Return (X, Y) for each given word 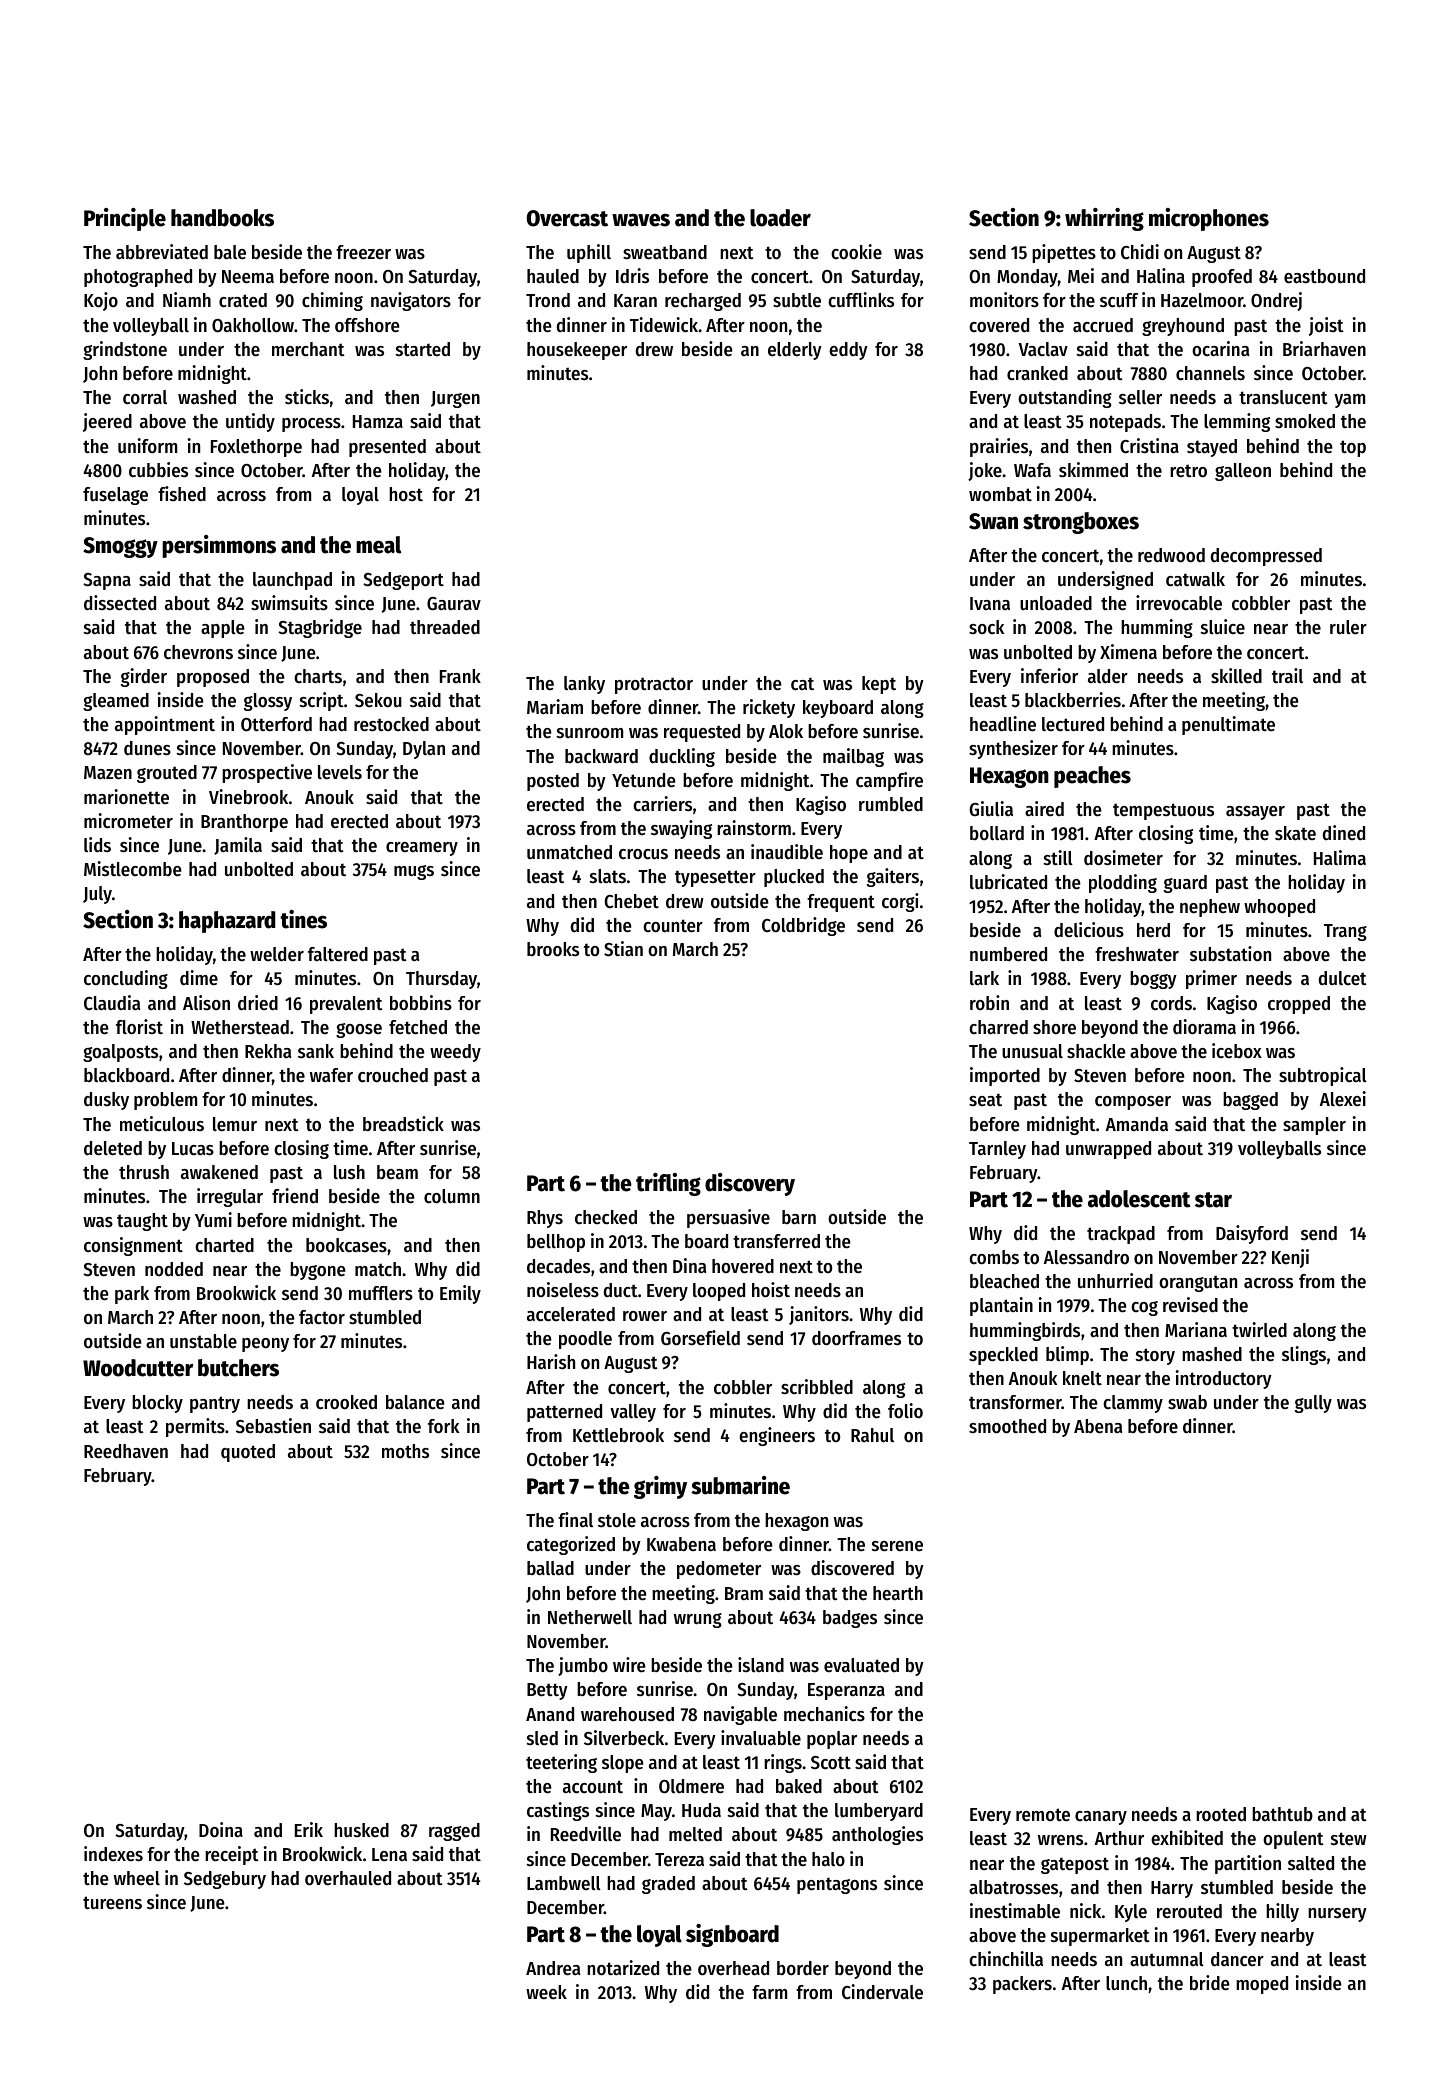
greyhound (1183, 327)
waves (641, 220)
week (546, 1992)
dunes (147, 748)
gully (1313, 1404)
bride (1210, 1983)
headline (1003, 724)
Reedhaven (126, 1451)
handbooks (222, 218)
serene (897, 1546)
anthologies (877, 1835)
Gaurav (454, 604)
